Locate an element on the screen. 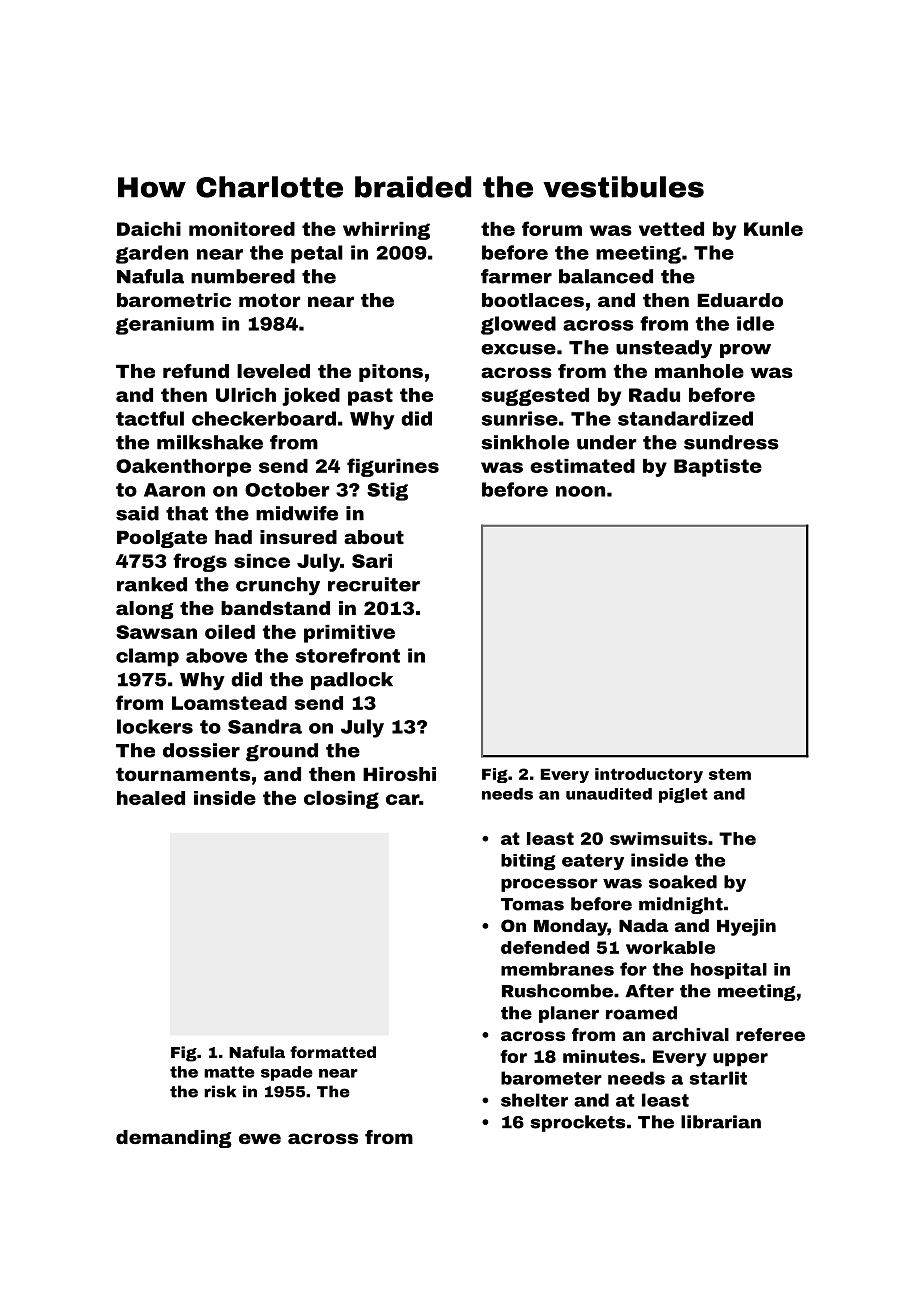 This screenshot has width=924, height=1311. car is located at coordinates (402, 799).
